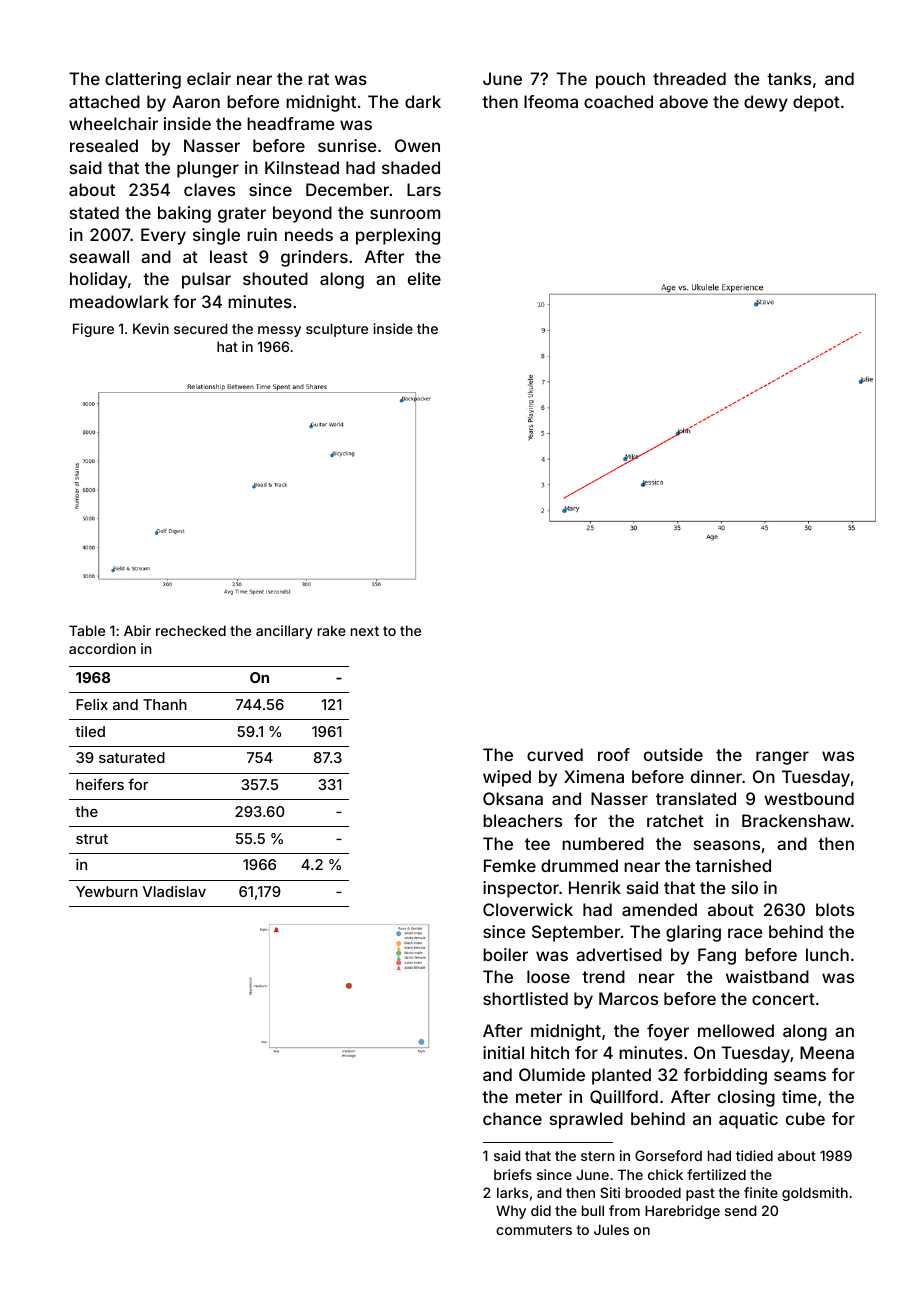  What do you see at coordinates (104, 145) in the page?
I see `resealed` at bounding box center [104, 145].
